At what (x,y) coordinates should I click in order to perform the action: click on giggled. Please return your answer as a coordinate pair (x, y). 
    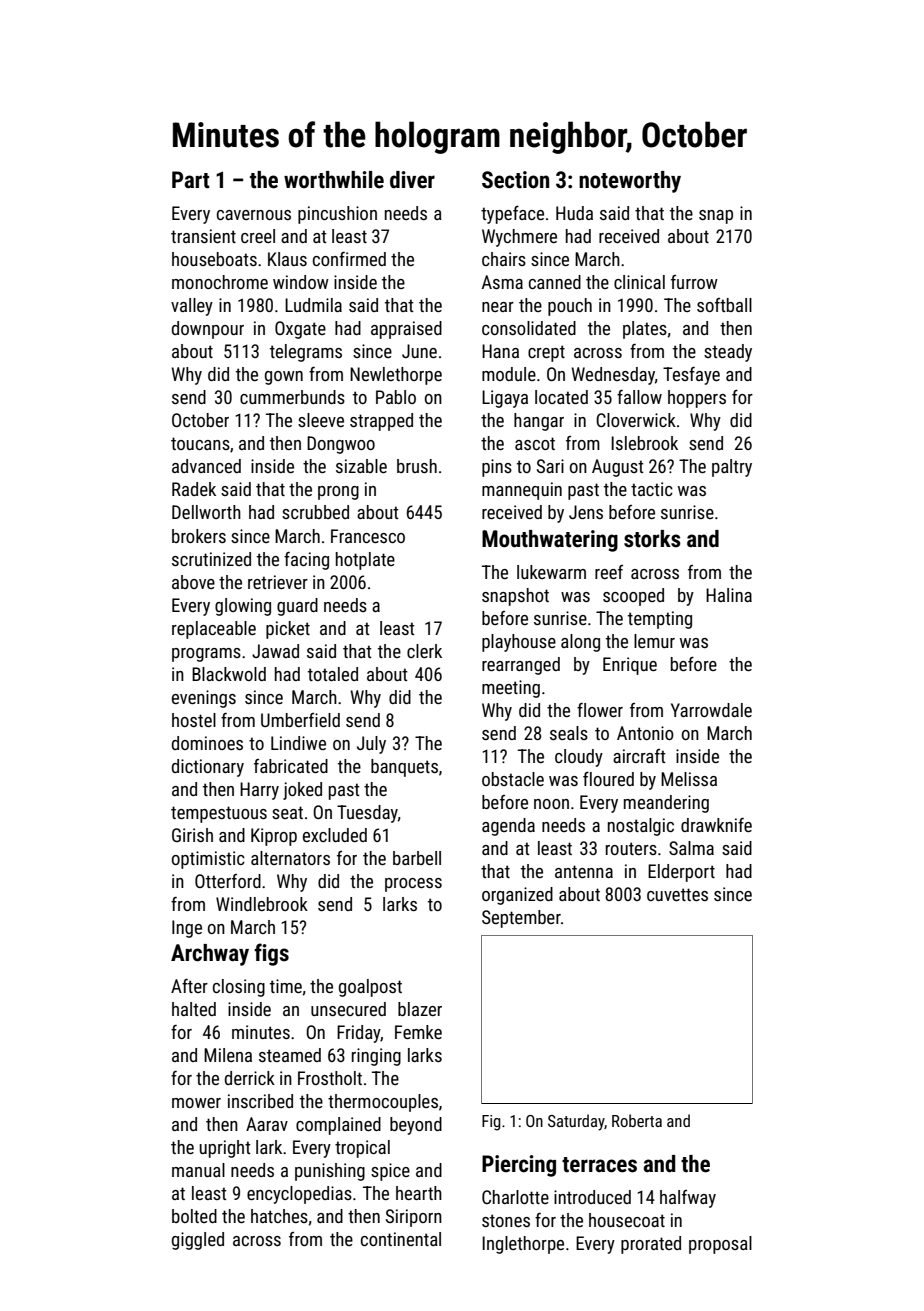
    Looking at the image, I should click on (198, 1241).
